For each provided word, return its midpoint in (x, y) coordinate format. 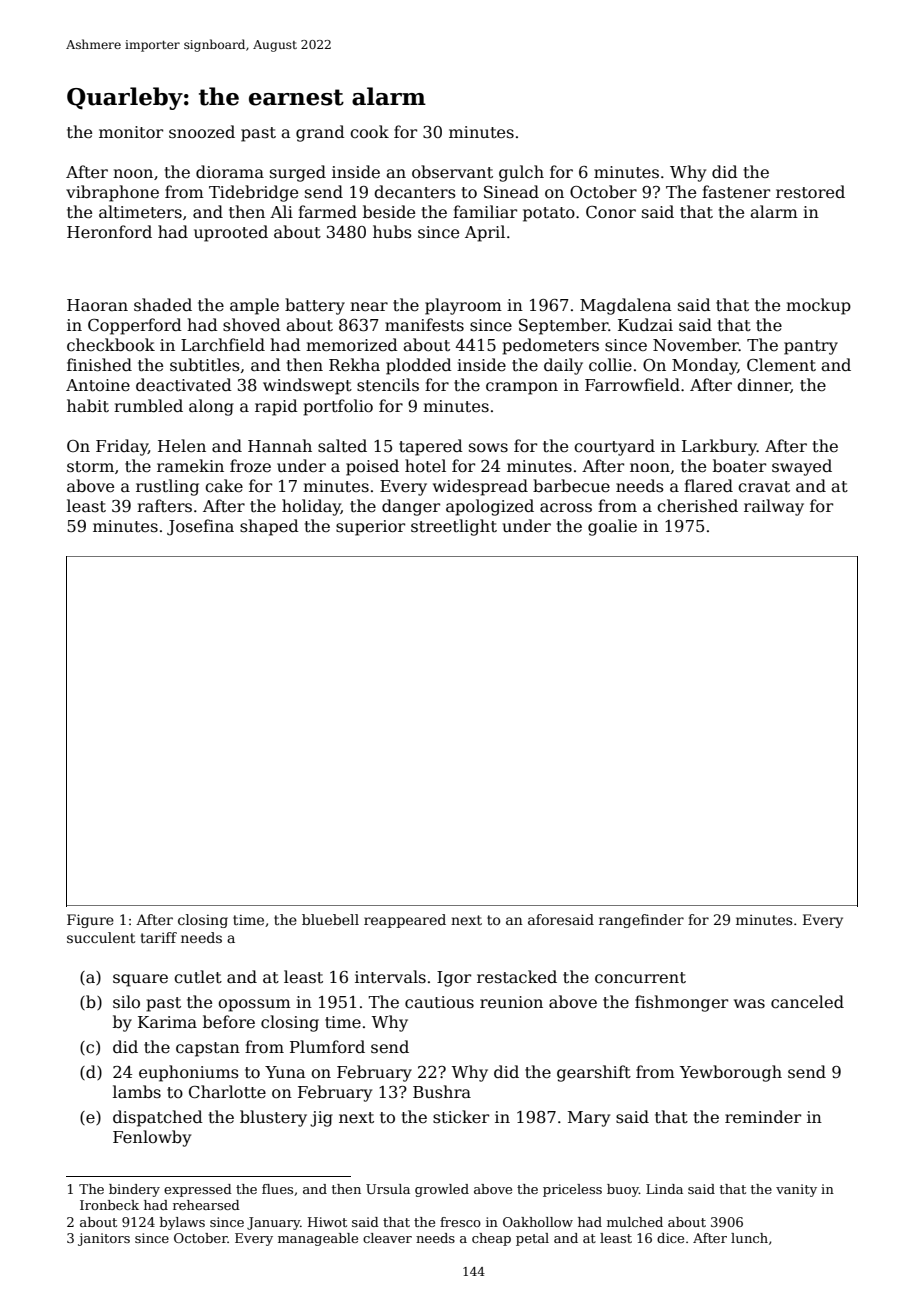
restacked (517, 977)
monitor (131, 132)
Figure (90, 921)
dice (670, 1238)
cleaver (387, 1238)
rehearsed (206, 1205)
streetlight (454, 527)
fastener (736, 192)
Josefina (200, 527)
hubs (392, 231)
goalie (612, 527)
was (749, 1003)
